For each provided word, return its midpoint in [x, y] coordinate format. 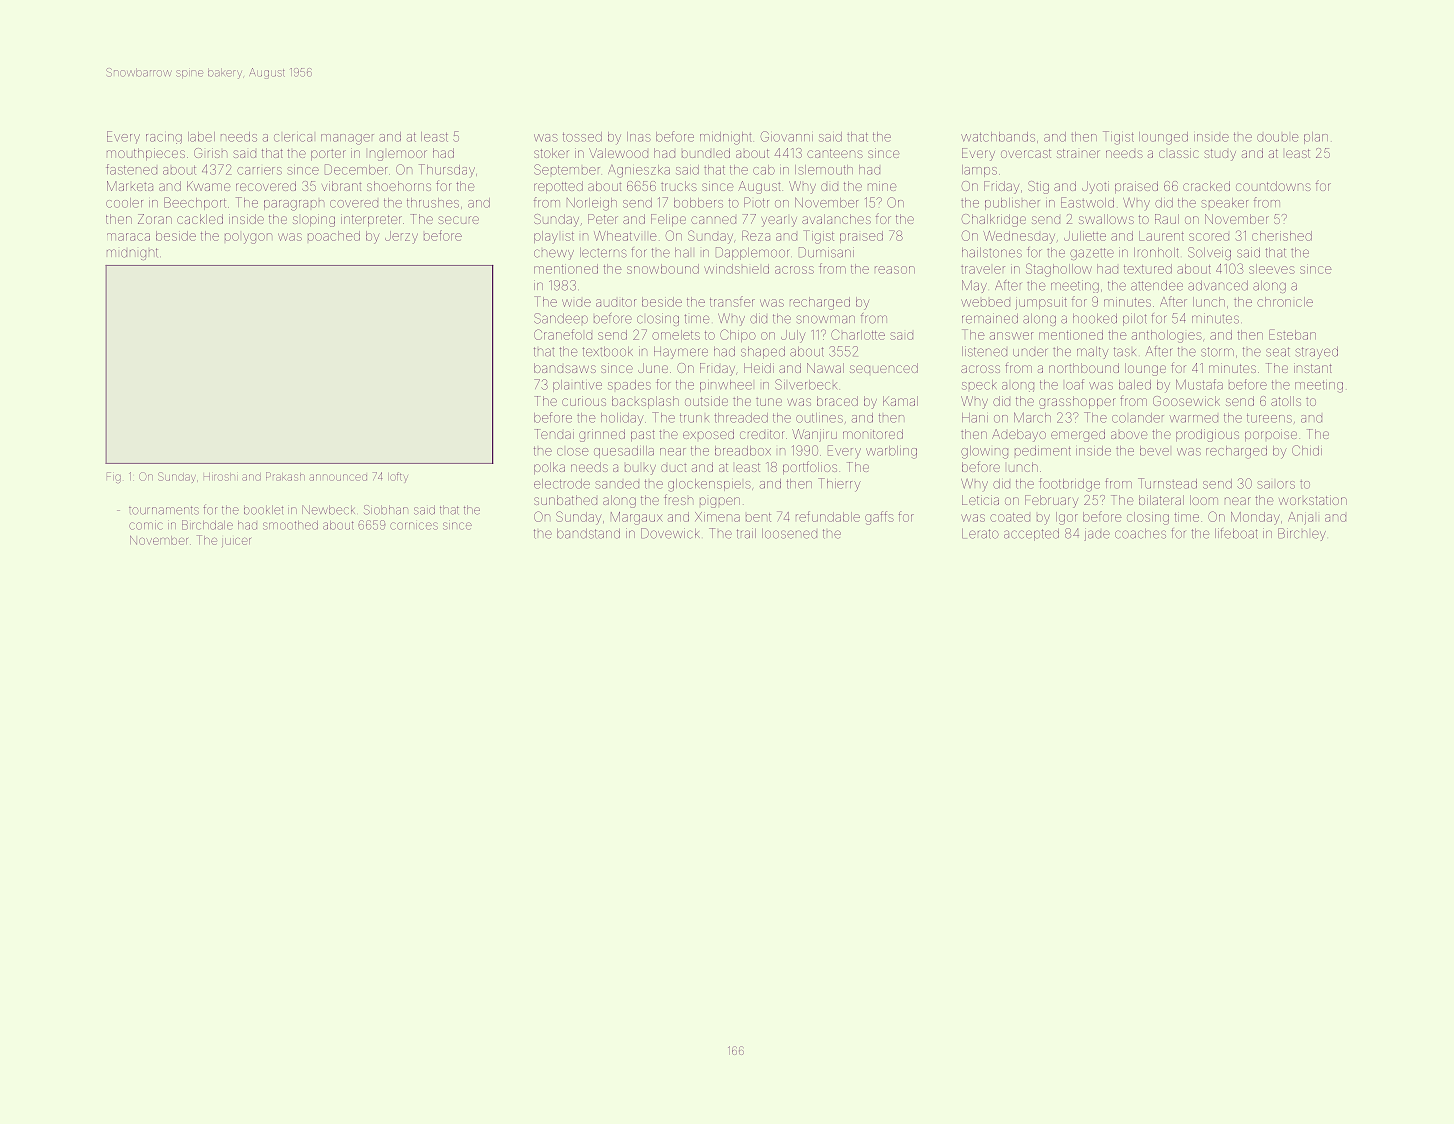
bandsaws [565, 368]
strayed [1316, 353]
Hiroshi [221, 477]
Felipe [668, 220]
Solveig [1209, 253]
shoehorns [399, 186]
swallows [1106, 219]
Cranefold [563, 334]
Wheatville [625, 236]
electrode [562, 484]
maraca [128, 237]
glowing [984, 452]
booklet [263, 510]
